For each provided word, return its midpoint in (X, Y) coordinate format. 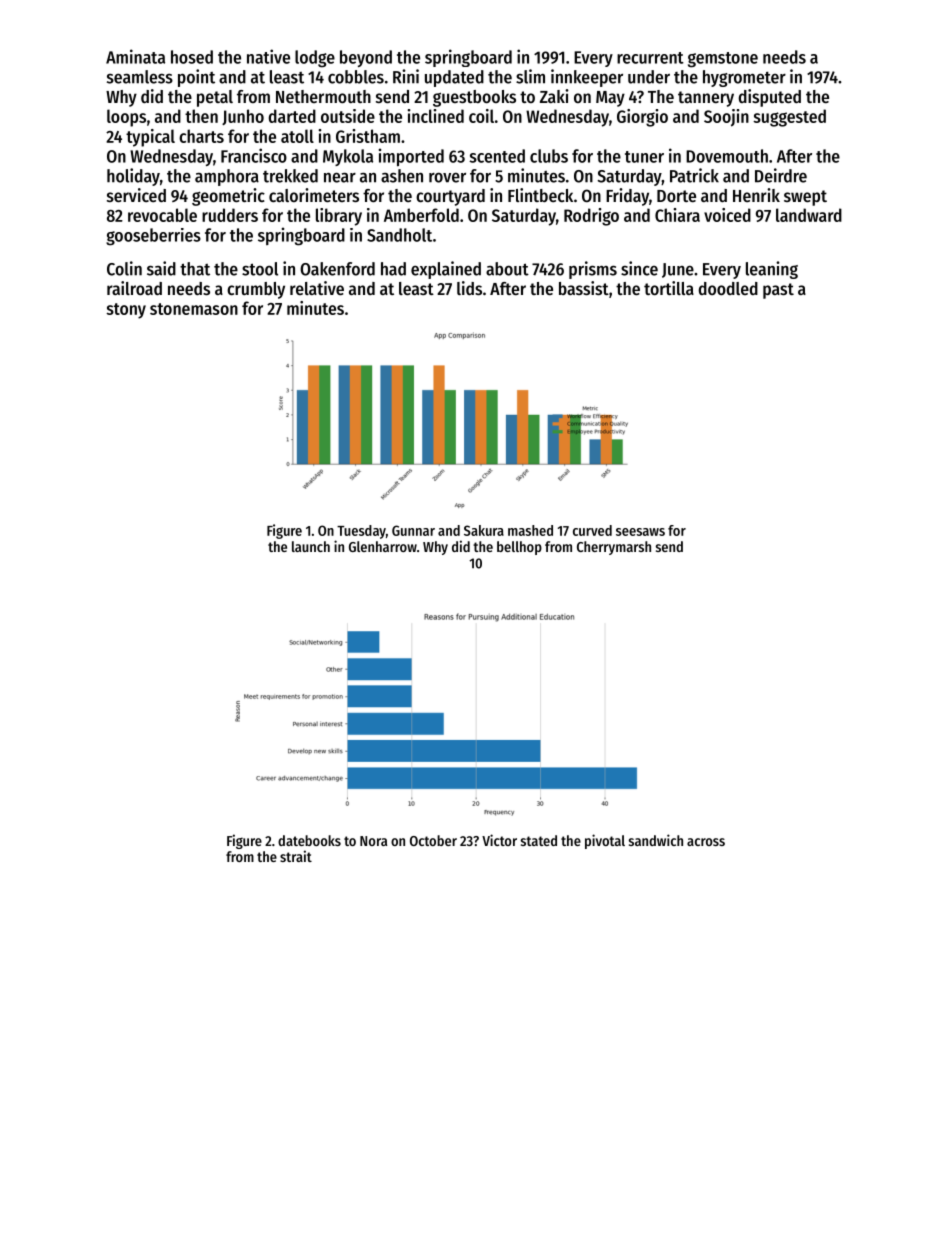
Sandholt (399, 235)
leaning (772, 270)
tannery (706, 99)
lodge (315, 59)
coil (481, 116)
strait (296, 856)
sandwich (656, 840)
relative (317, 288)
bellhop (519, 548)
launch (311, 546)
